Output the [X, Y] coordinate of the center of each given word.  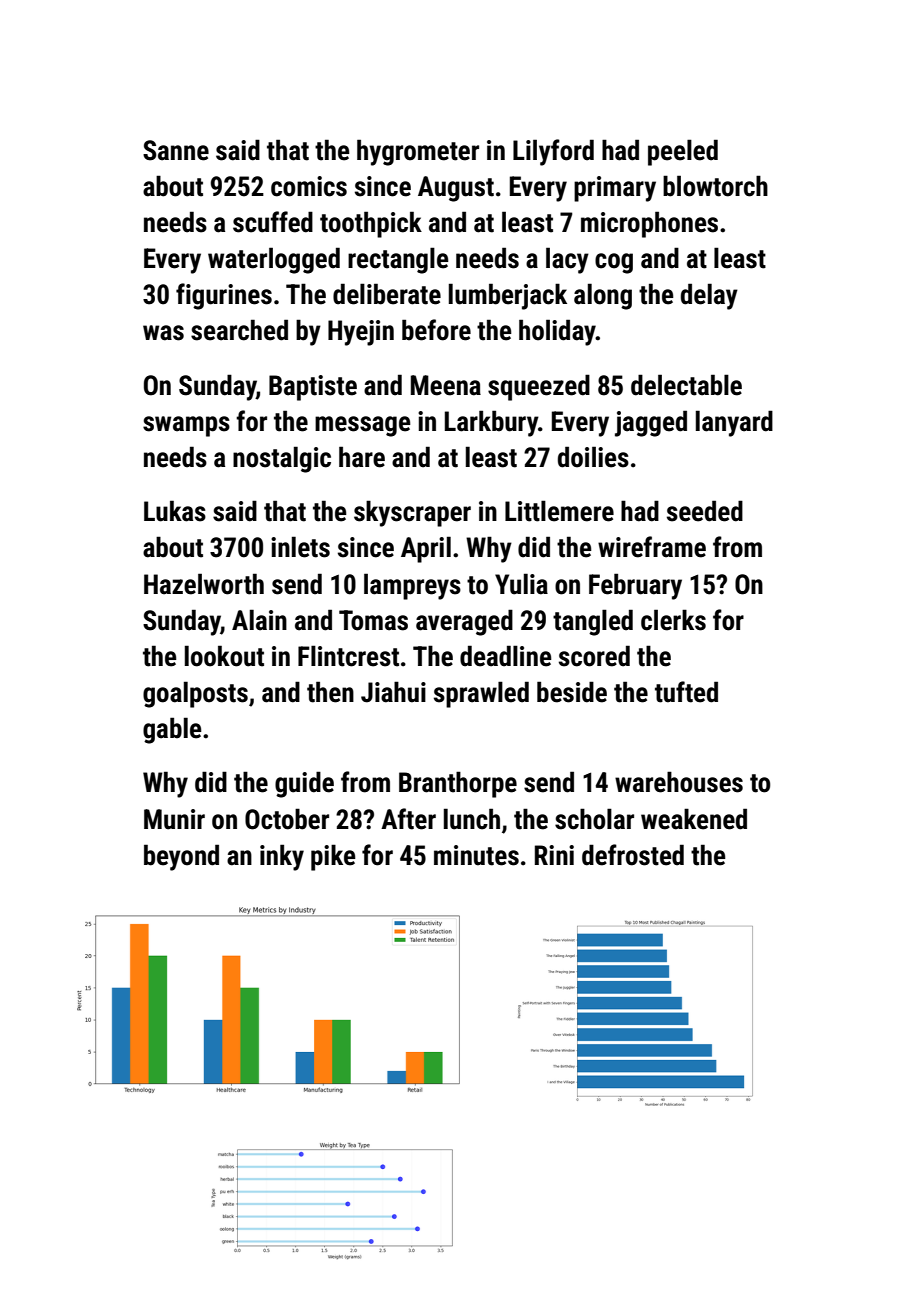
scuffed [273, 222]
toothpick [371, 224]
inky [282, 857]
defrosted [633, 855]
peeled [683, 152]
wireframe [652, 547]
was [163, 333]
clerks [673, 620]
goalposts [195, 694]
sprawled [481, 694]
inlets [300, 547]
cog [614, 263]
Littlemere [559, 511]
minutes [476, 855]
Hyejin [361, 333]
